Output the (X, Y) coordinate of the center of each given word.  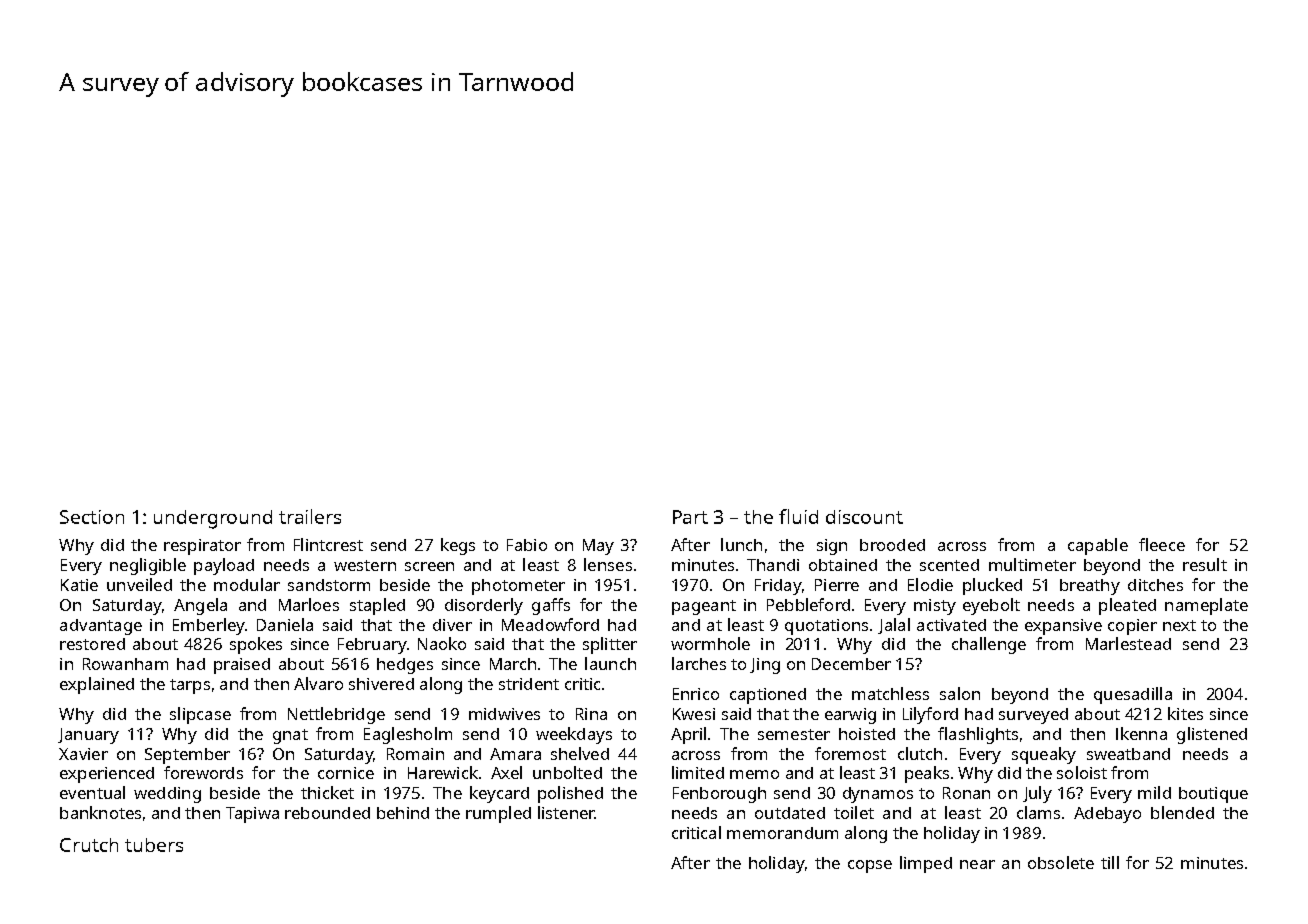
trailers (310, 516)
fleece (1162, 544)
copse (870, 866)
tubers (154, 845)
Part (690, 517)
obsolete (1061, 862)
